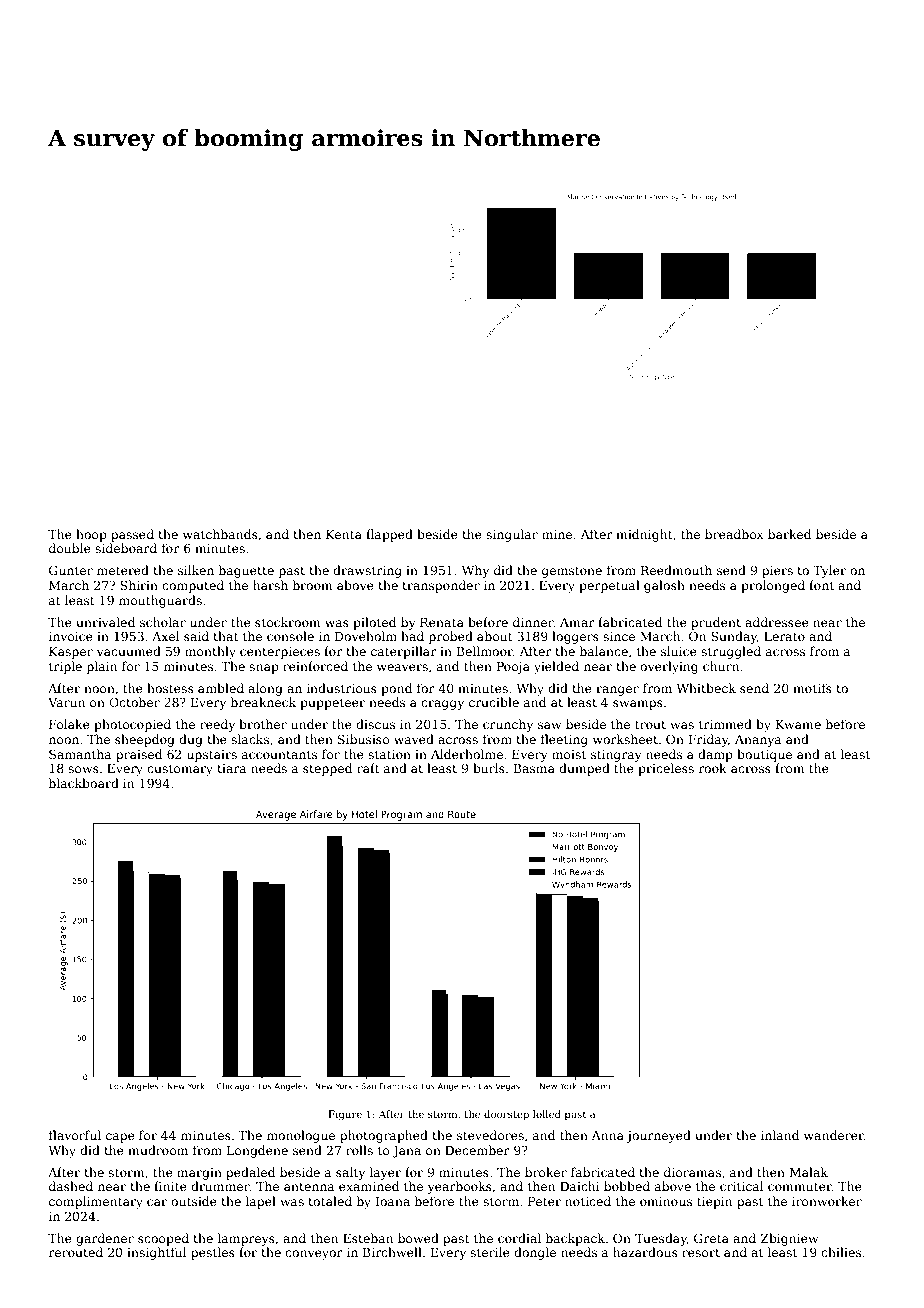 The height and width of the document is (1308, 924). I want to click on chilies, so click(841, 1252).
